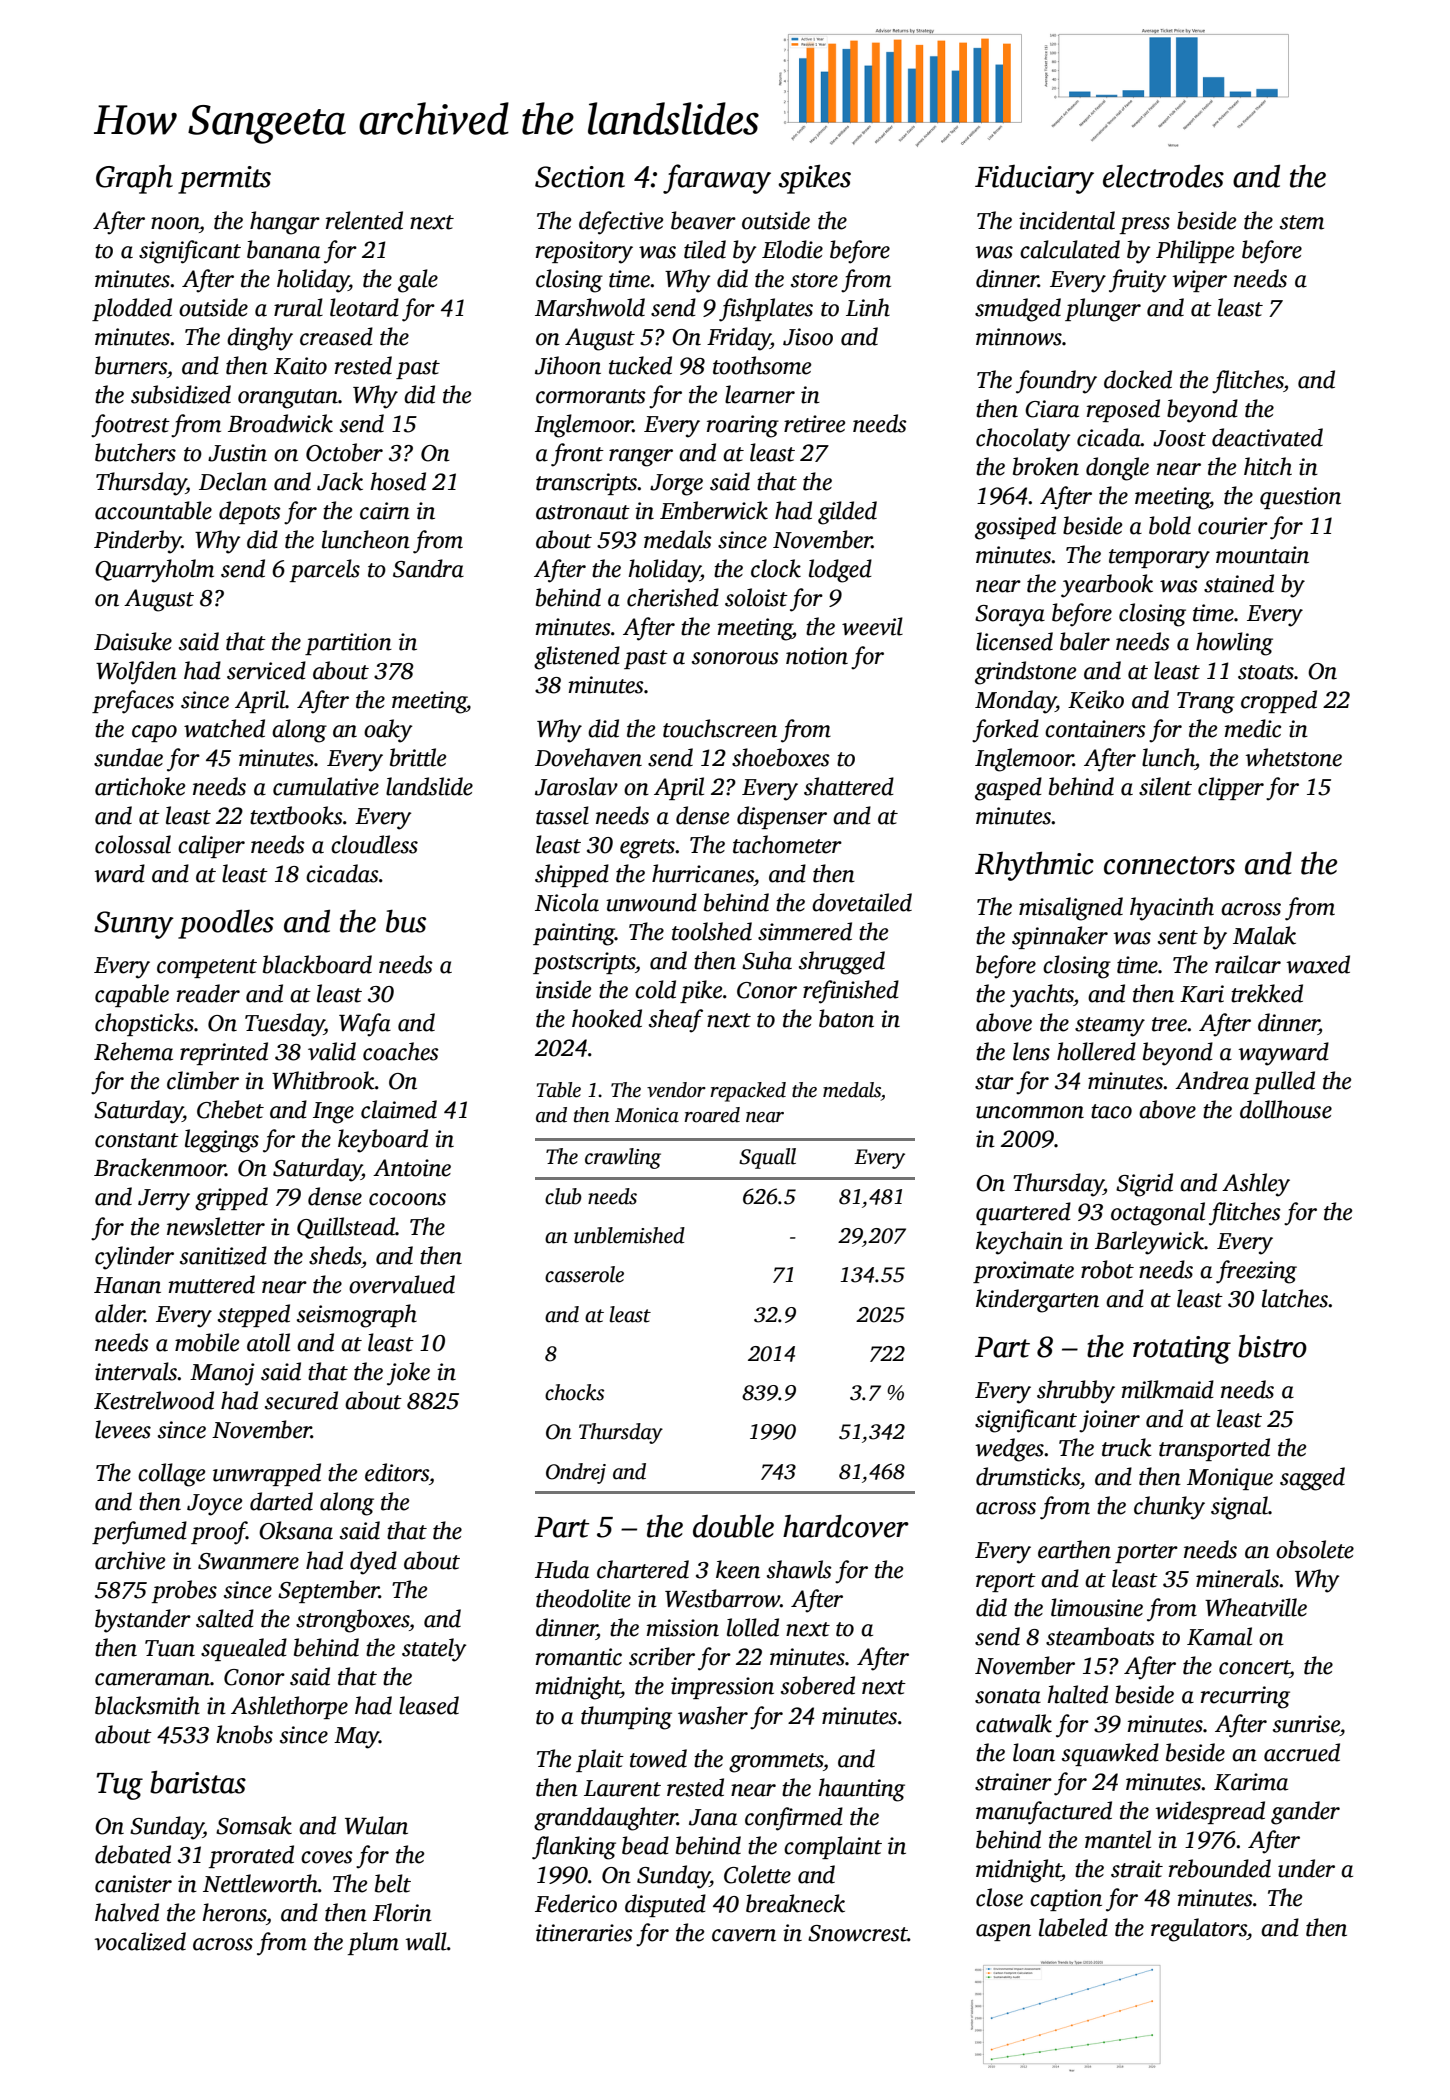 This page has width=1450, height=2100. What do you see at coordinates (224, 180) in the page?
I see `permits` at bounding box center [224, 180].
